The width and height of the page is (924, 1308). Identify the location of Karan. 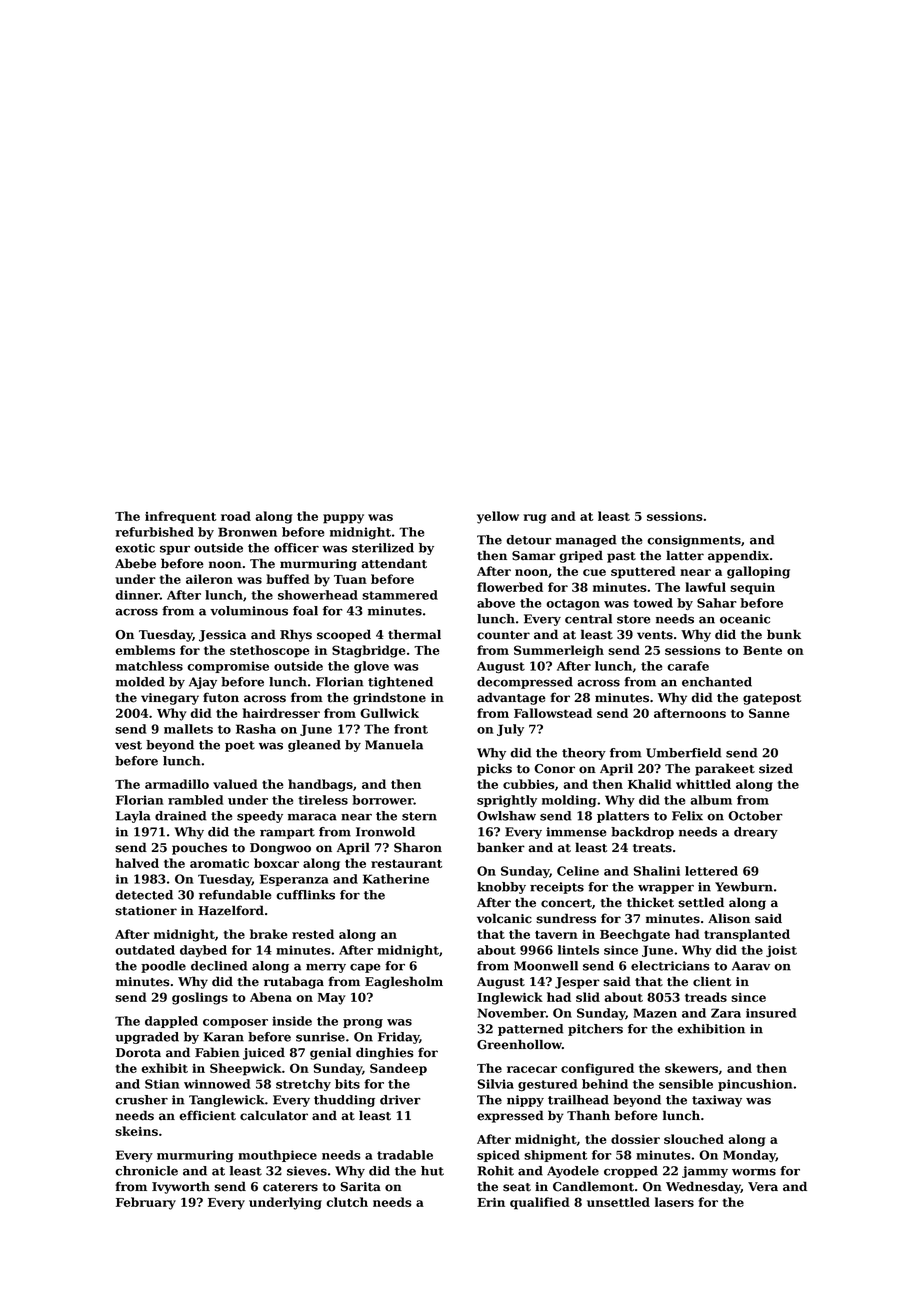
(223, 1037).
